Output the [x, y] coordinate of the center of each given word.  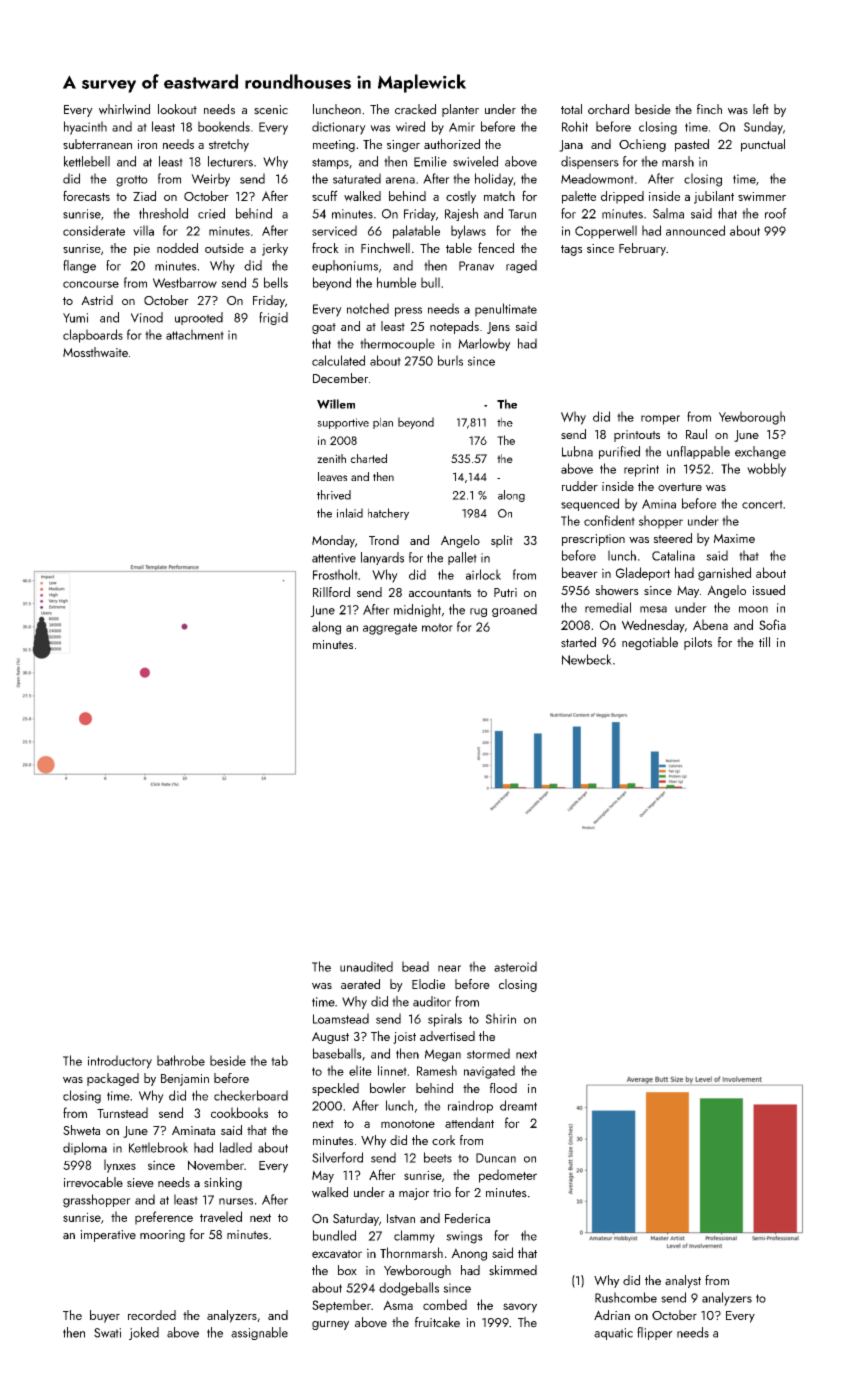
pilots [698, 643]
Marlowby [484, 344]
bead [415, 966]
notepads [454, 327]
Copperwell [606, 232]
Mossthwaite [95, 352]
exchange [760, 452]
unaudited [366, 966]
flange [79, 266]
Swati [107, 1333]
